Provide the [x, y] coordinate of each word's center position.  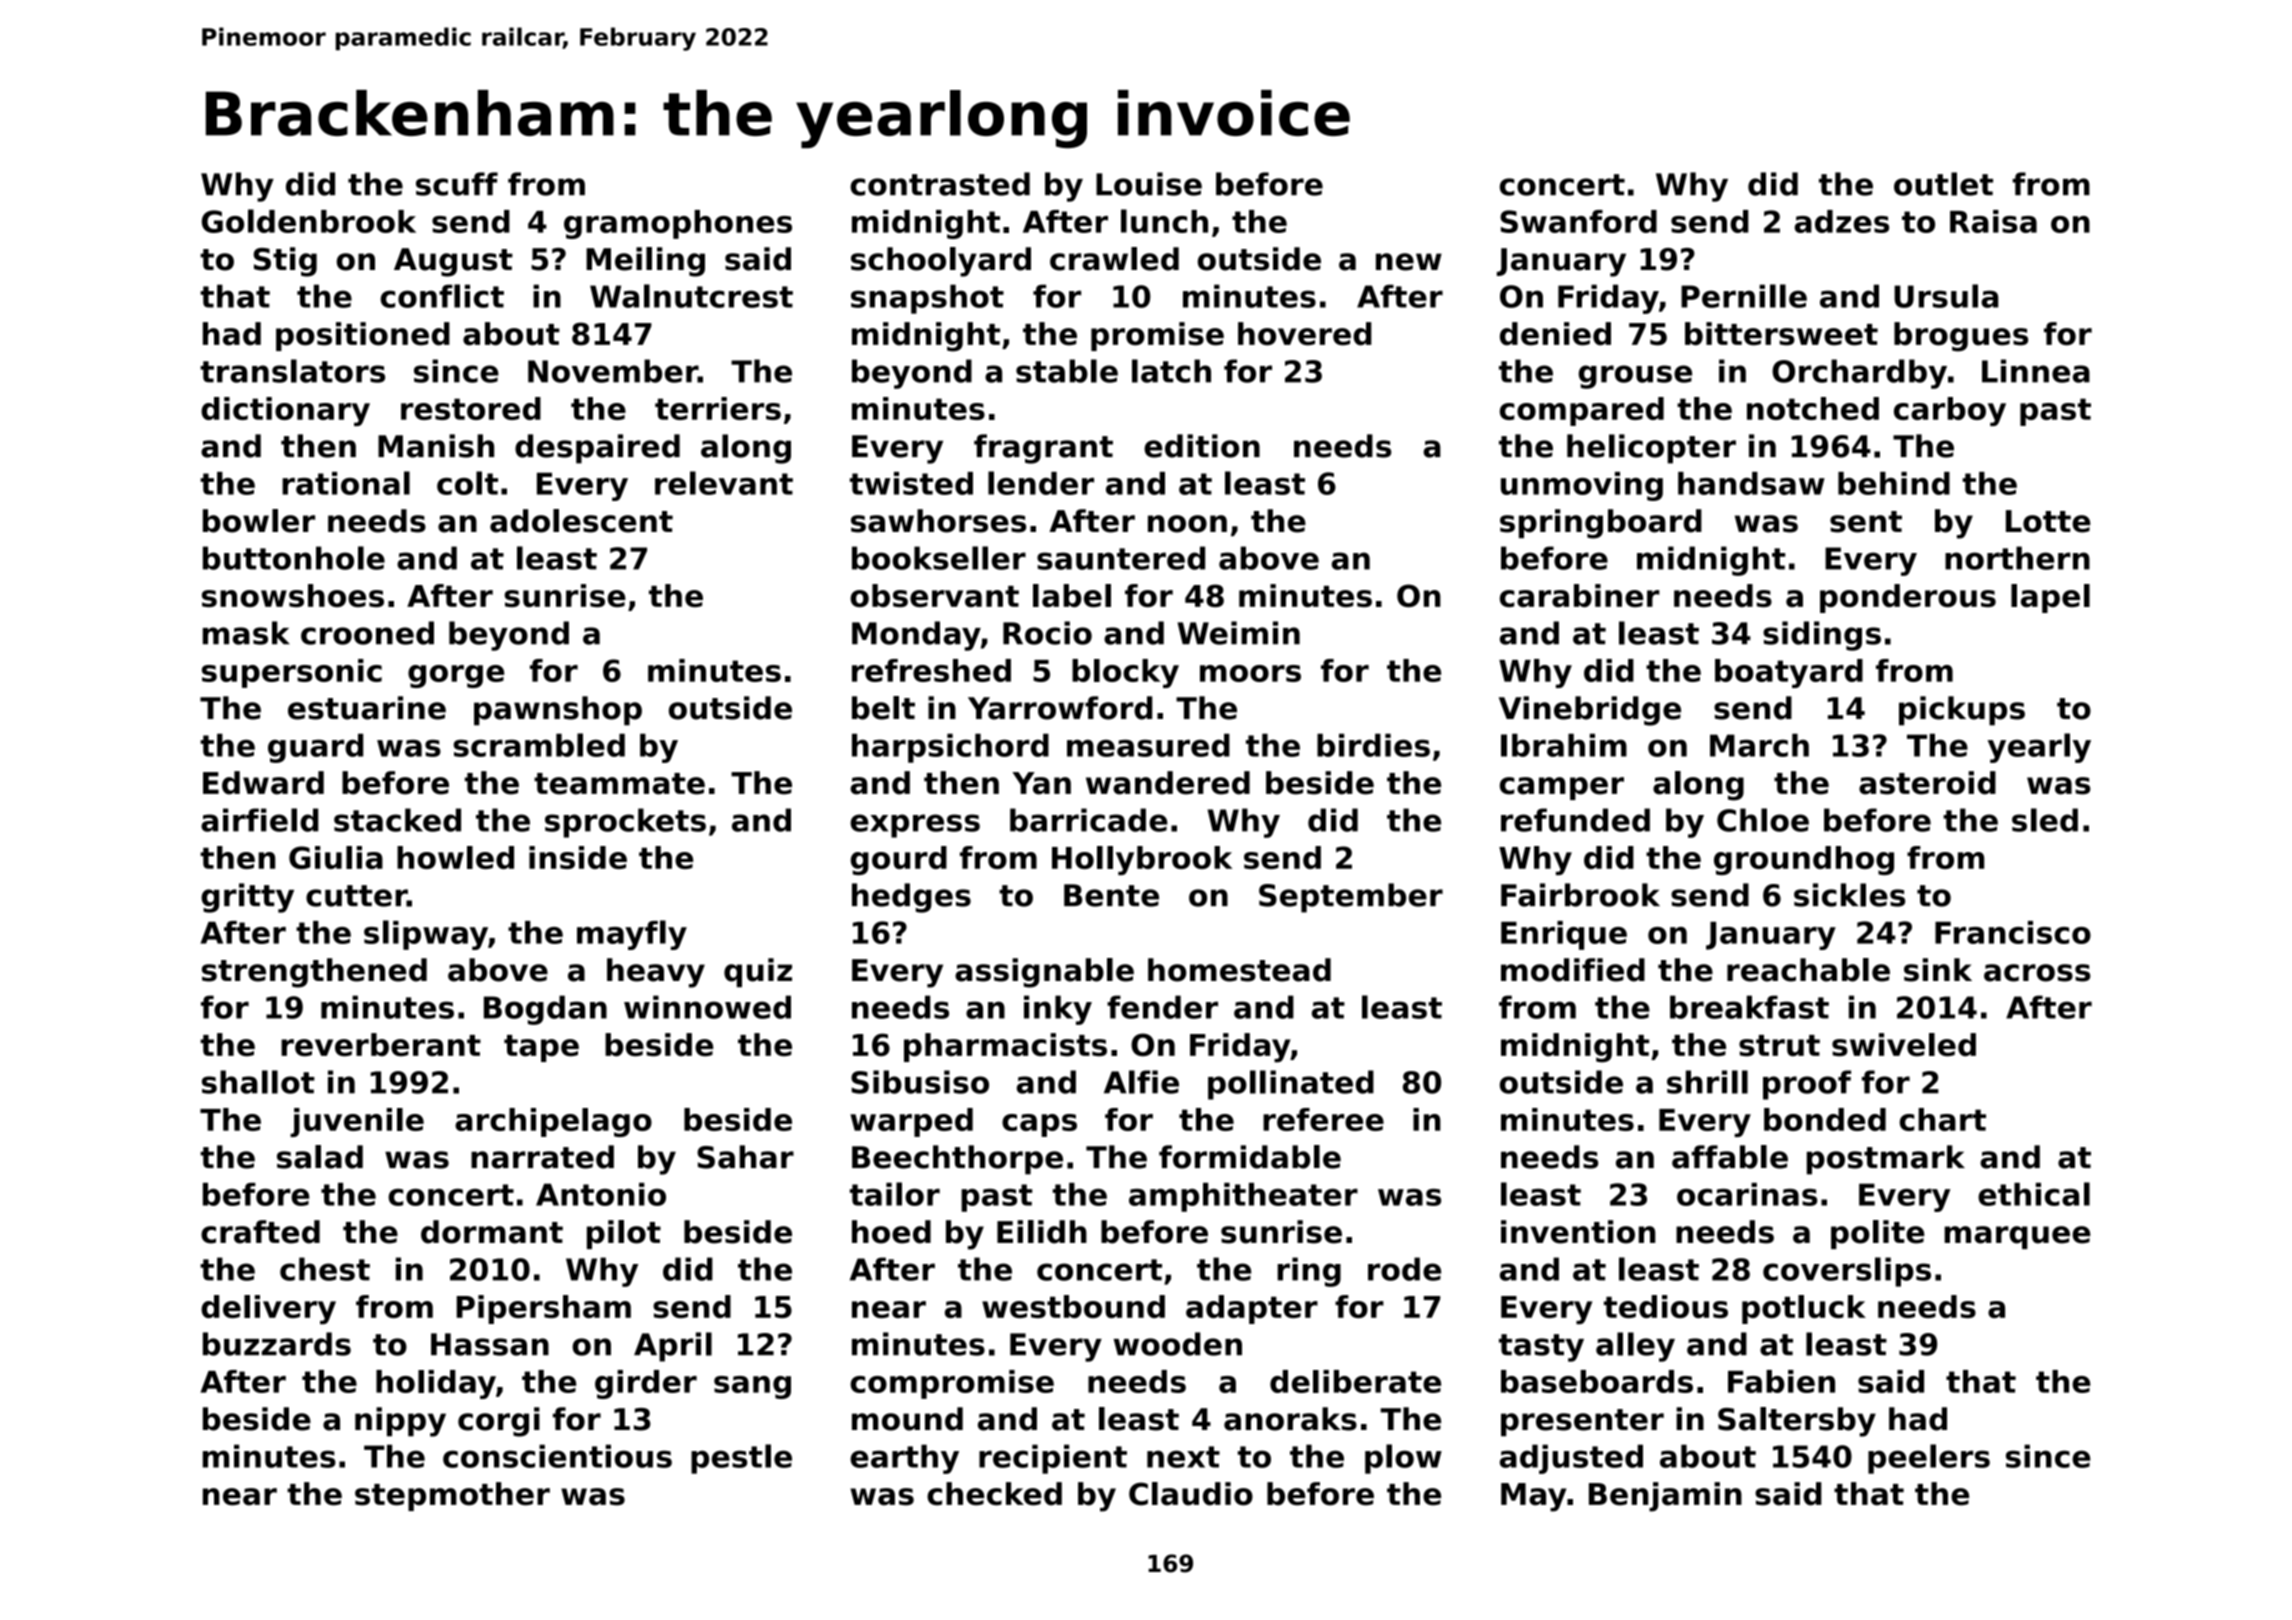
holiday [436, 1384]
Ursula [1946, 296]
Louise [1149, 184]
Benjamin [1665, 1497]
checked [994, 1494]
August [453, 262]
